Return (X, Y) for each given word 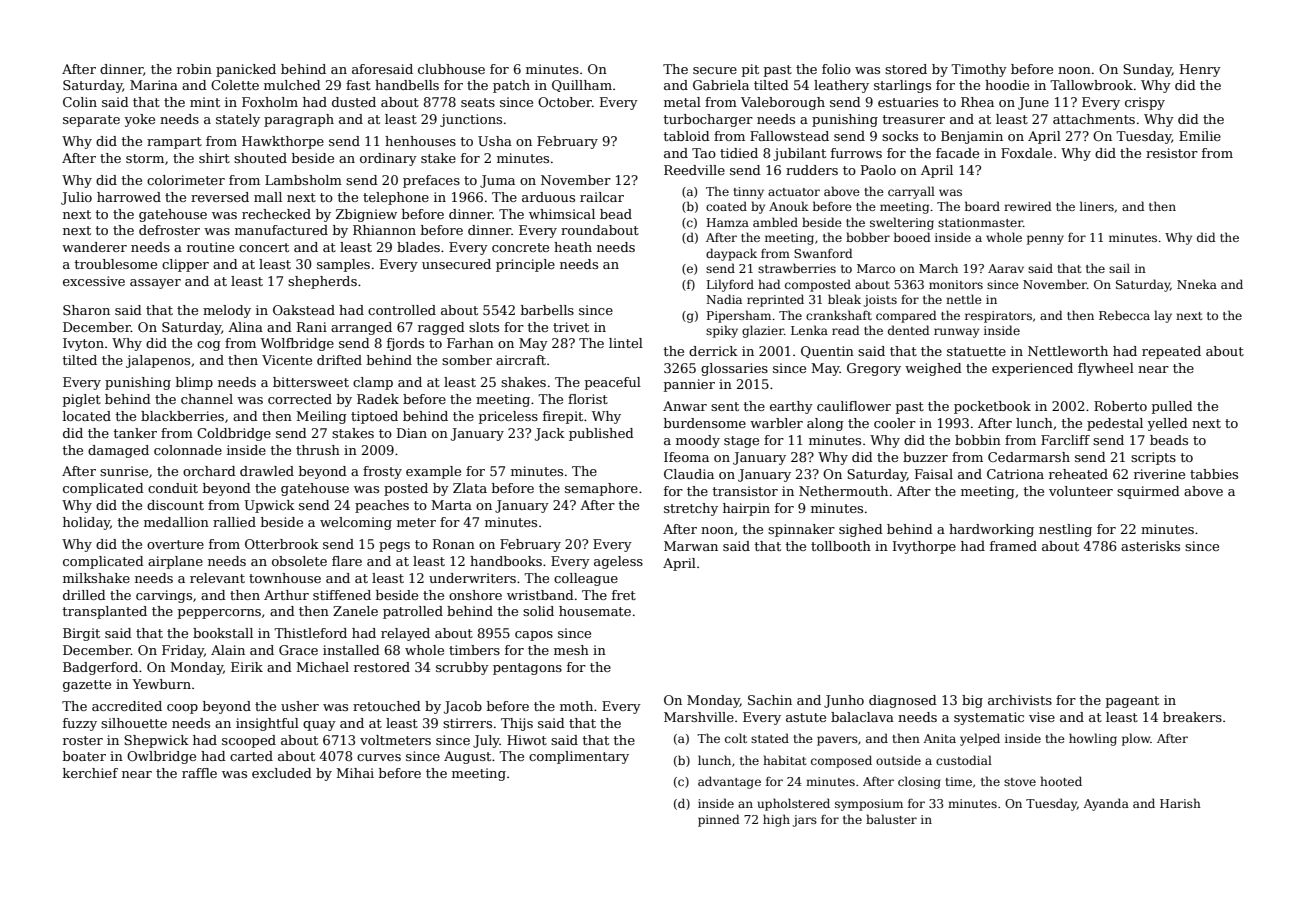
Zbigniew (366, 215)
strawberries (797, 268)
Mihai (355, 773)
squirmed (1148, 492)
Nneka (1197, 284)
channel (207, 399)
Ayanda (1106, 804)
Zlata (470, 488)
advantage (729, 782)
